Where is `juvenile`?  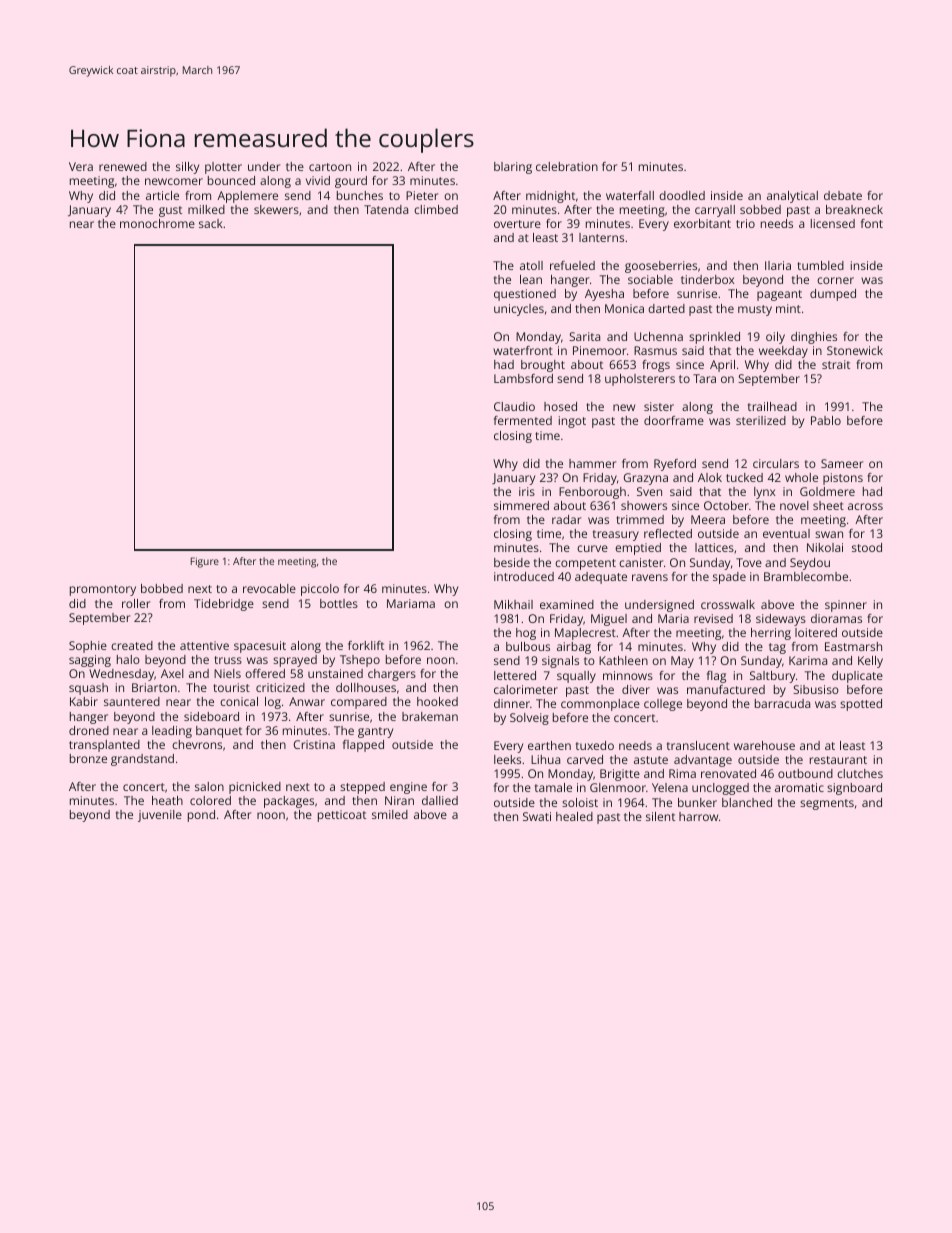
juvenile is located at coordinates (160, 816).
